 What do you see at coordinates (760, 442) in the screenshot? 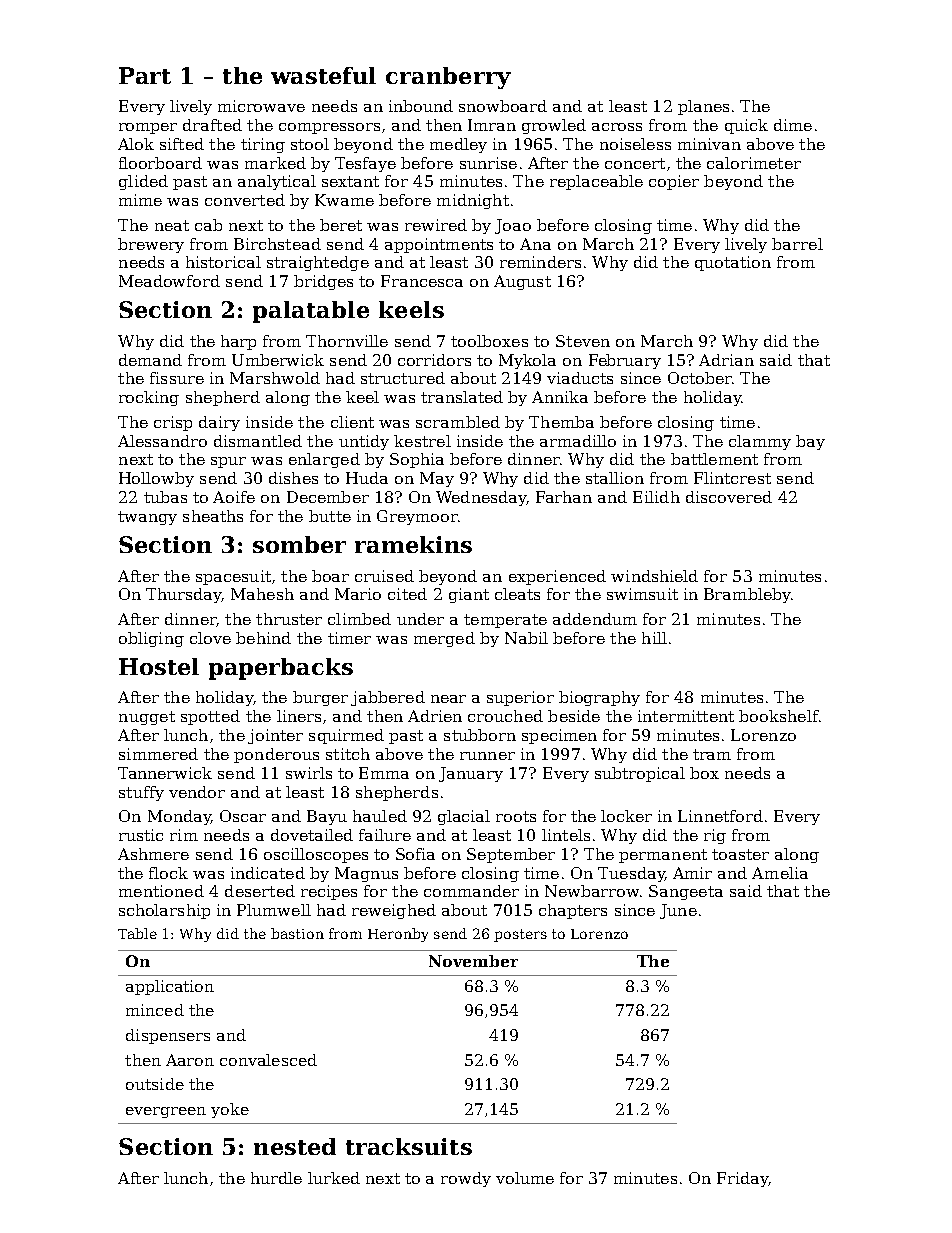
I see `clammy` at bounding box center [760, 442].
